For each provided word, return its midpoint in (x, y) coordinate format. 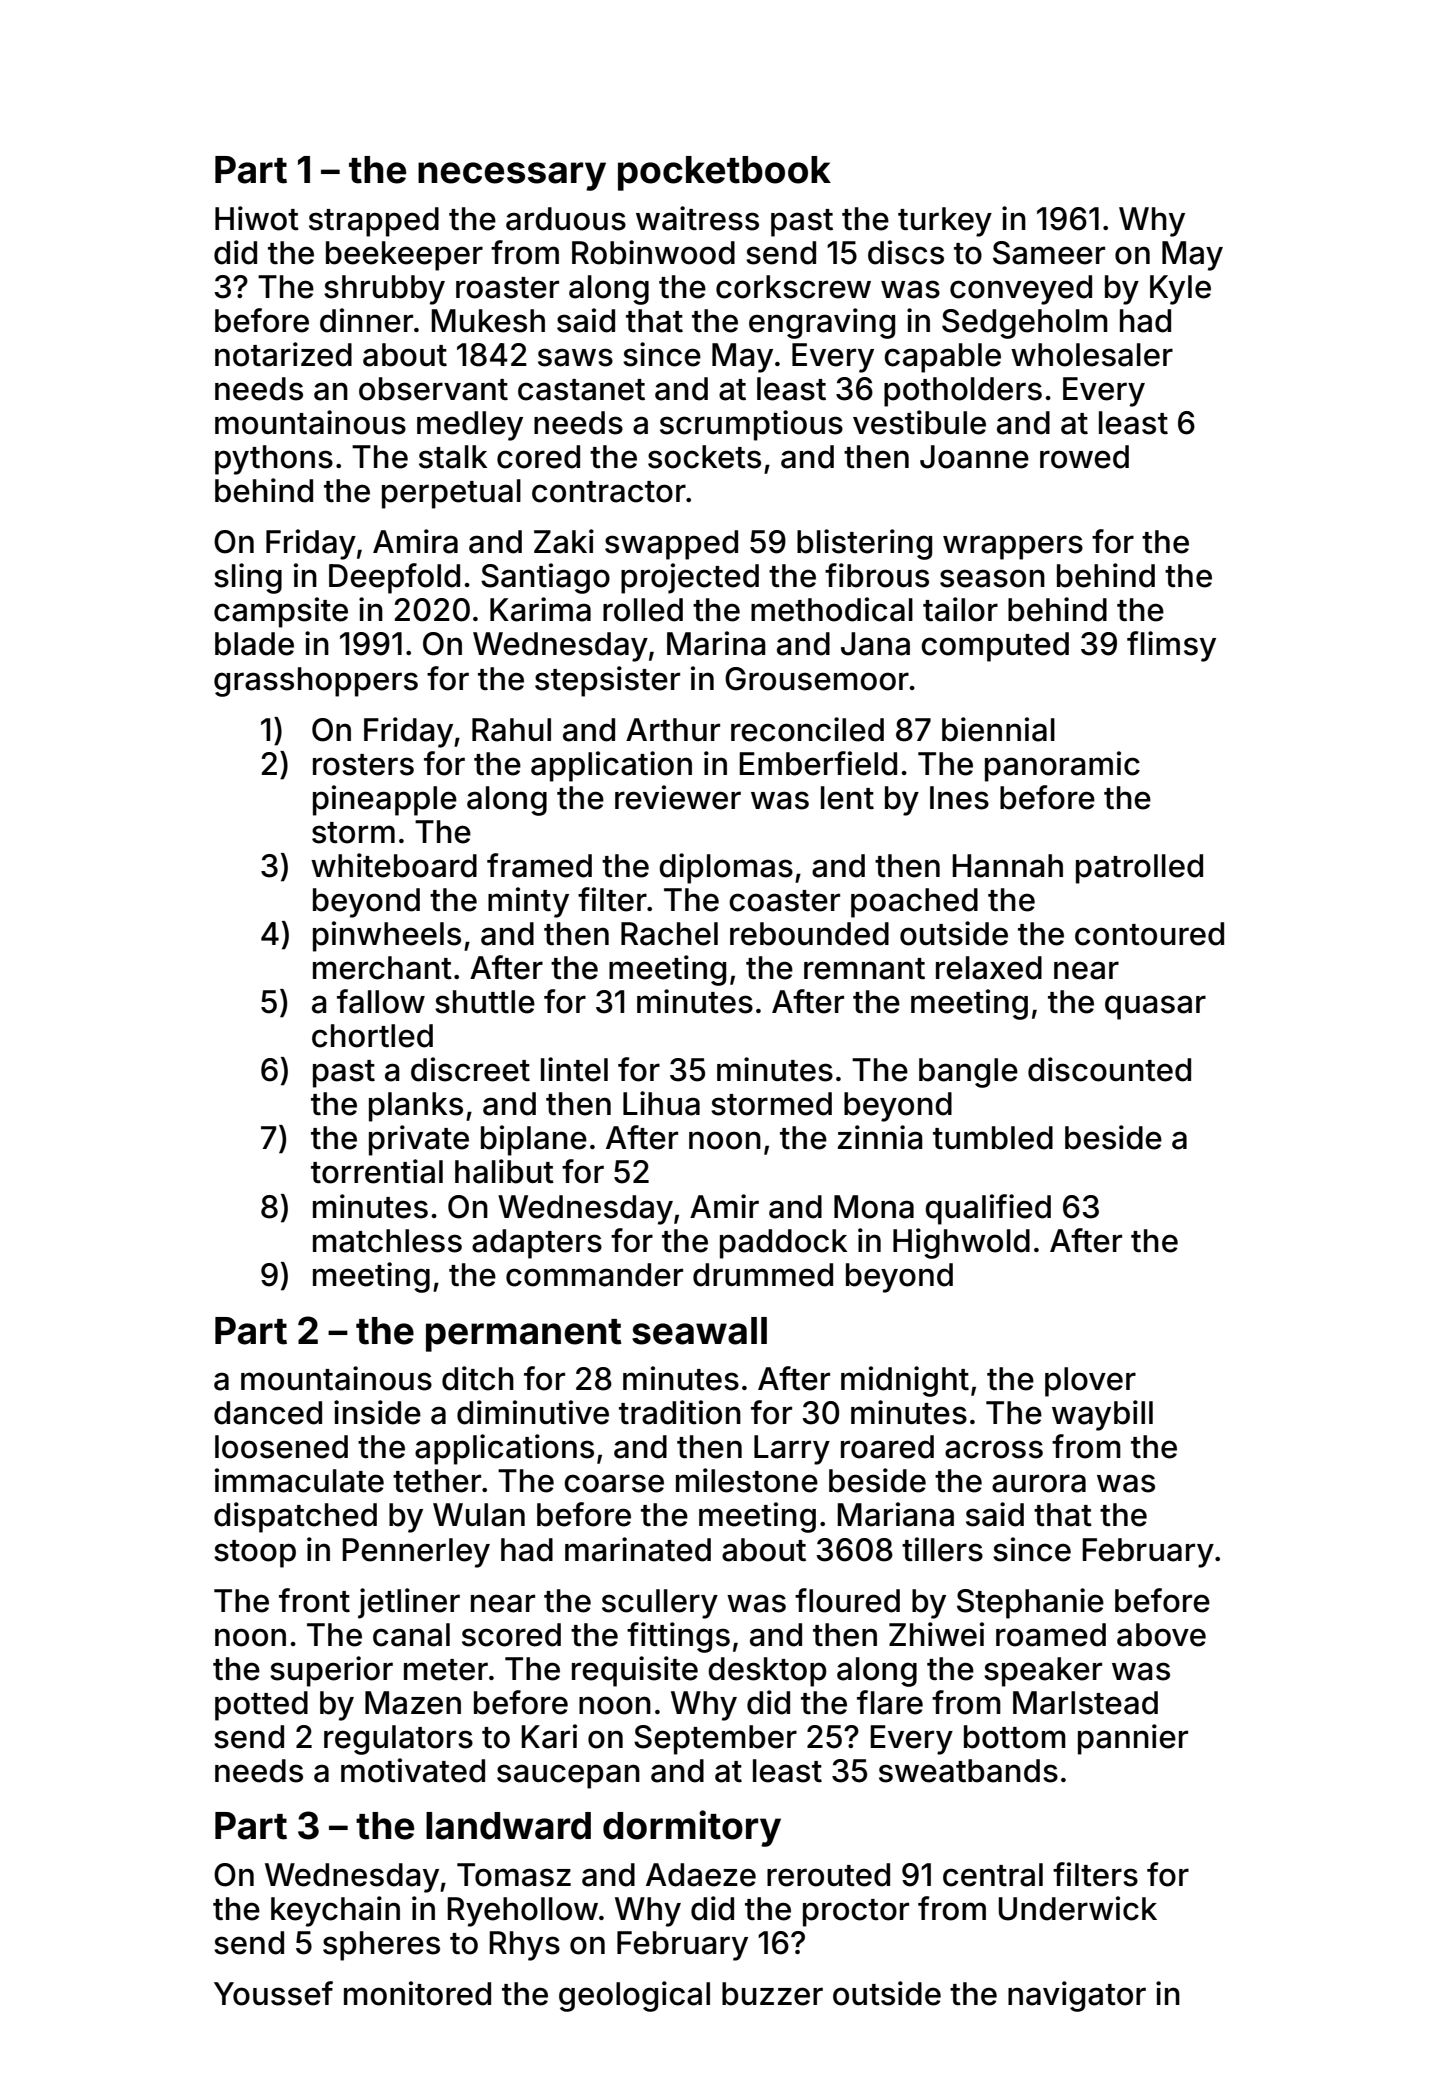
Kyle (1180, 290)
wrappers (1013, 547)
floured (847, 1600)
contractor (609, 492)
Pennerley (416, 1553)
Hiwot (257, 218)
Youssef (273, 1993)
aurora (1039, 1483)
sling (248, 578)
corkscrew (793, 287)
